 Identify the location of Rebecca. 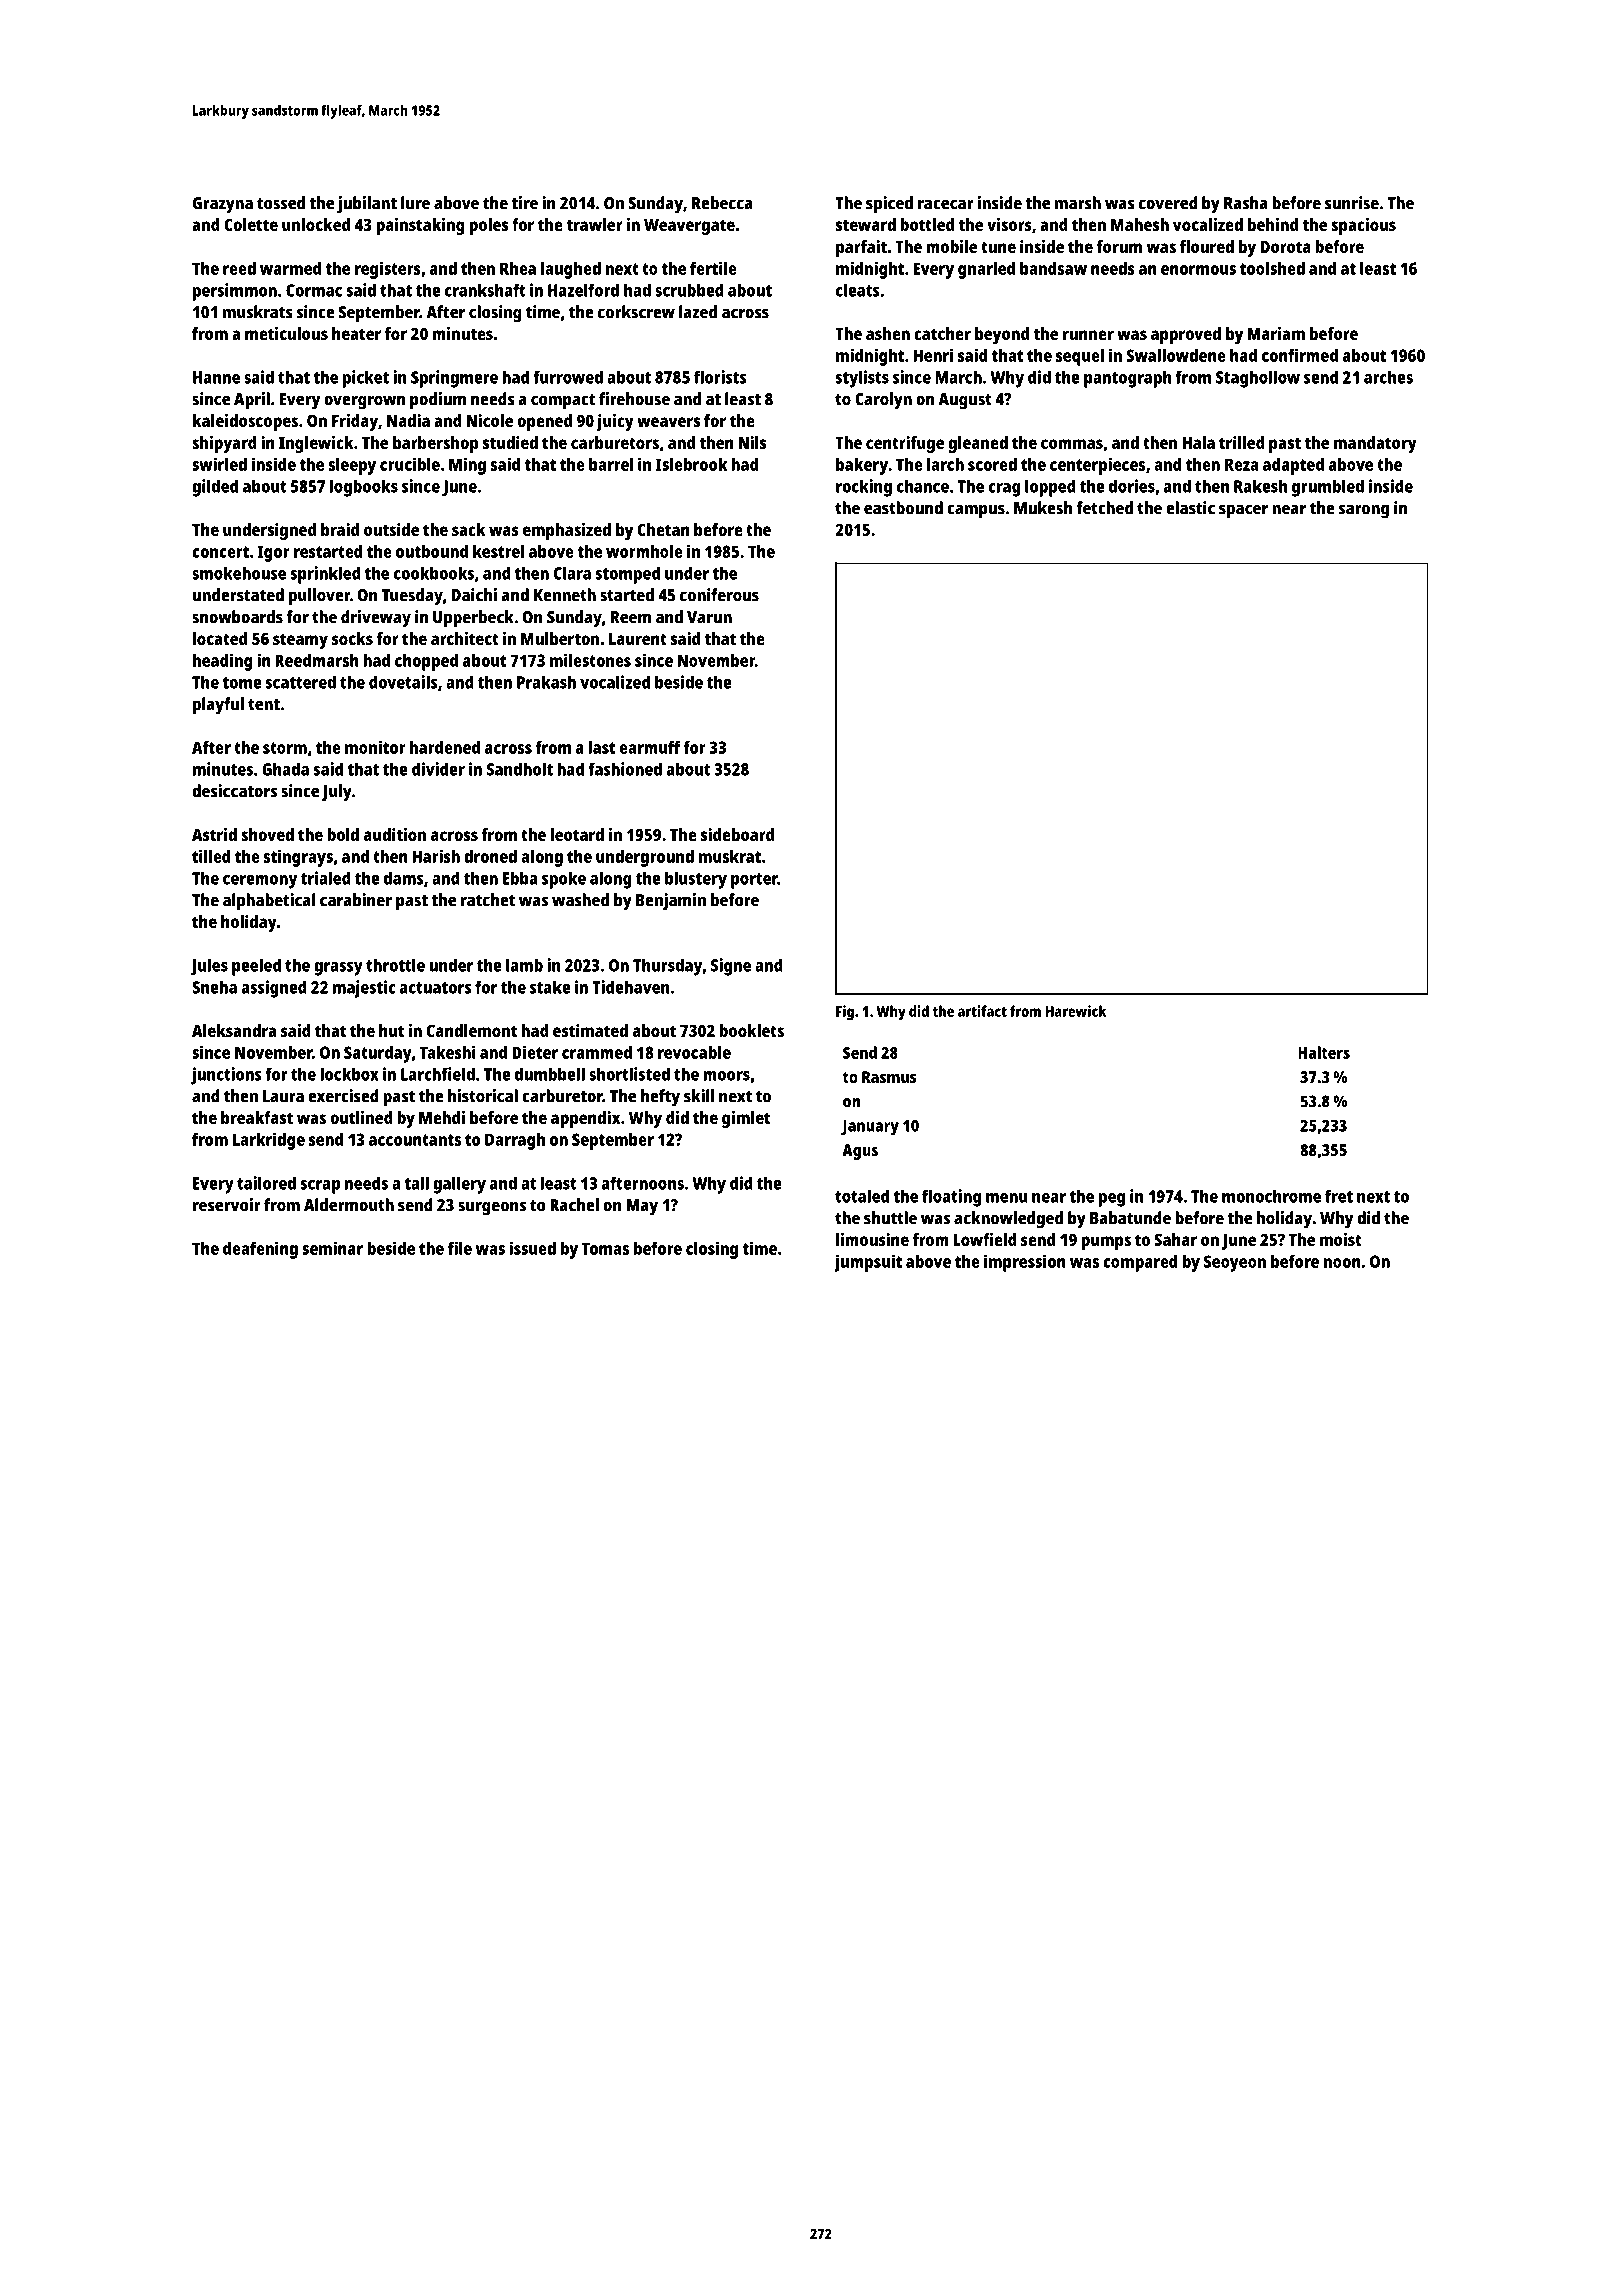
(722, 203).
